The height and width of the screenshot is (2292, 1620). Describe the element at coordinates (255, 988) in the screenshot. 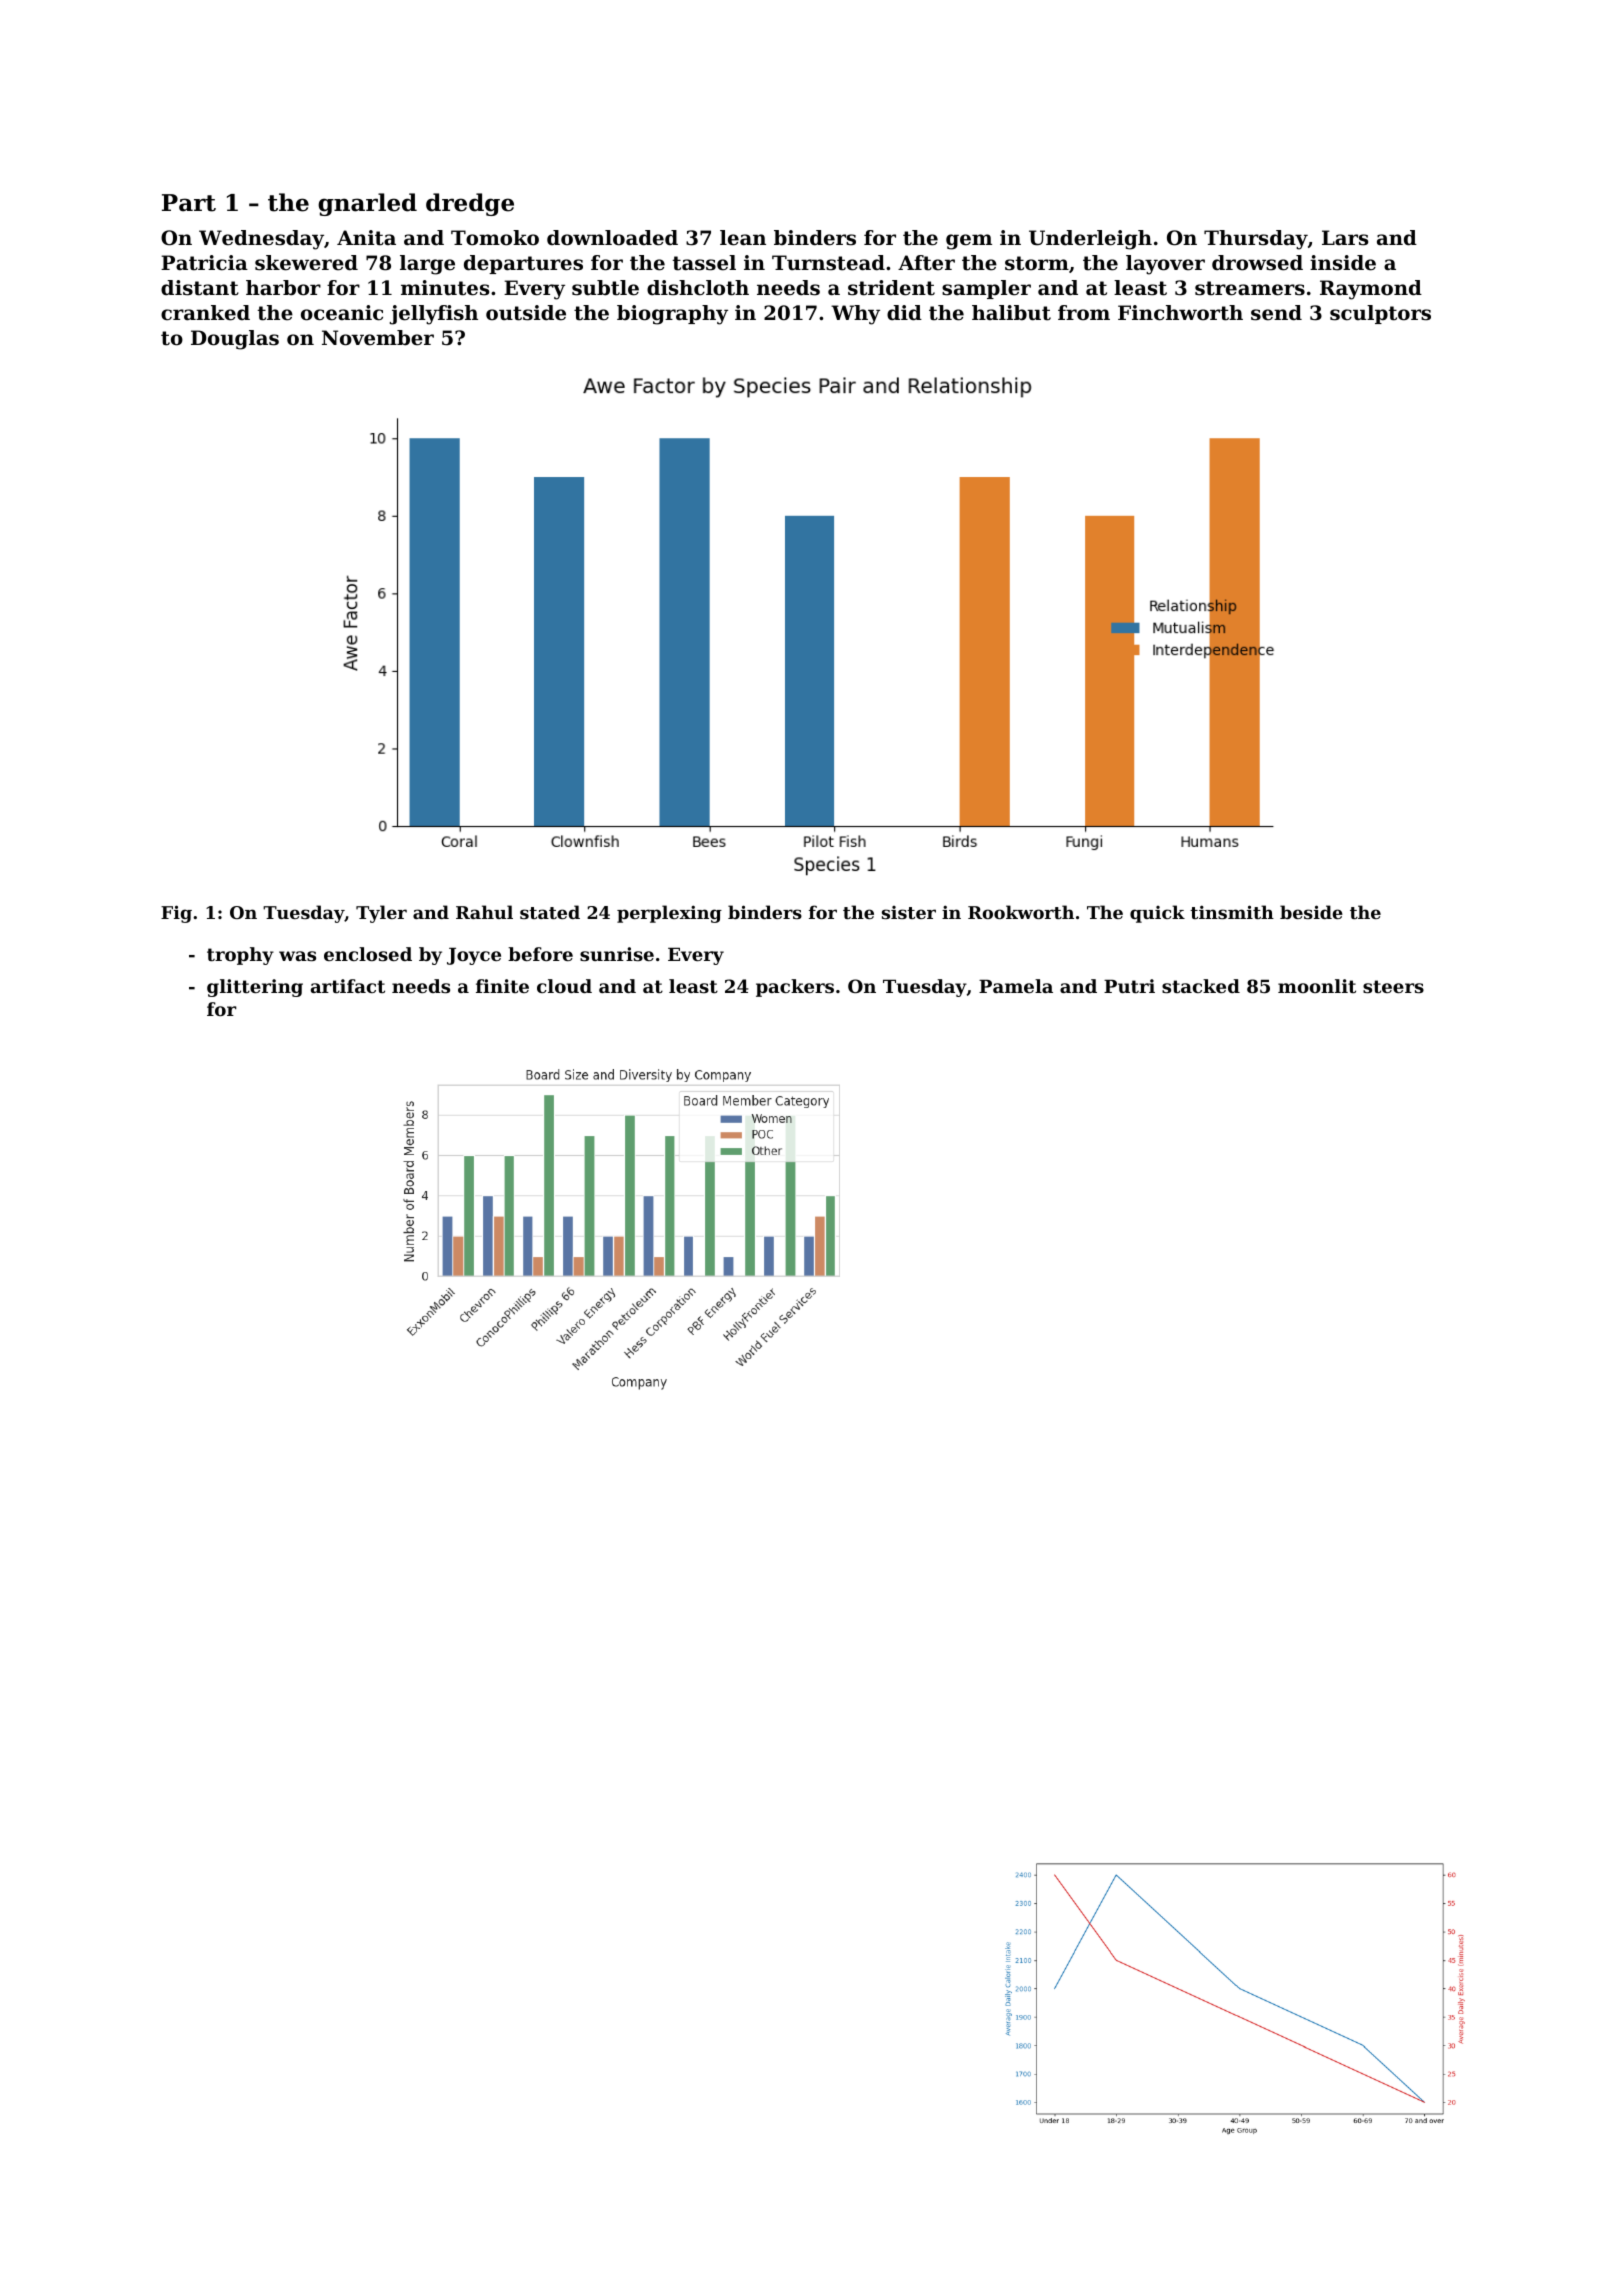

I see `glittering` at that location.
